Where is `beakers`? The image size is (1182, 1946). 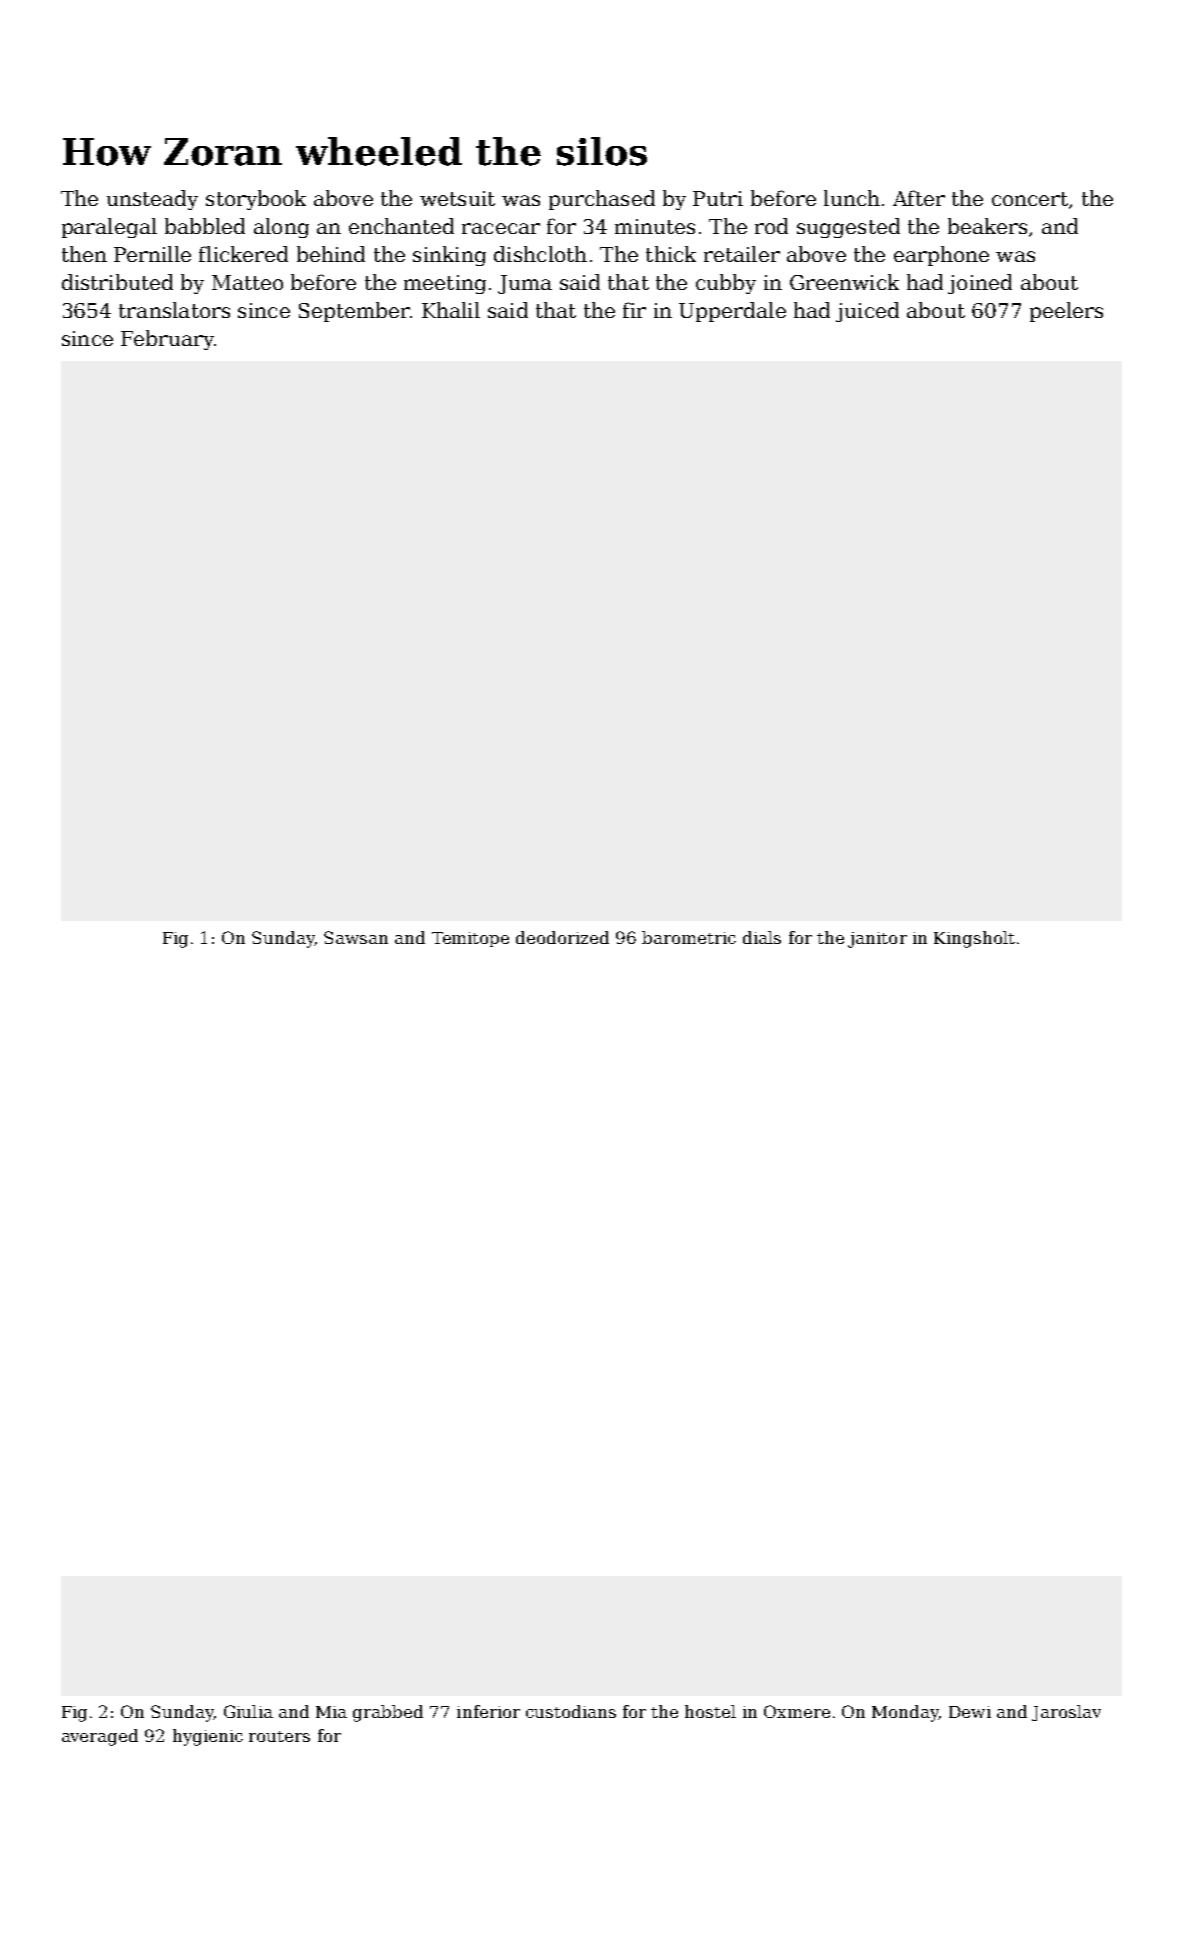 beakers is located at coordinates (987, 226).
